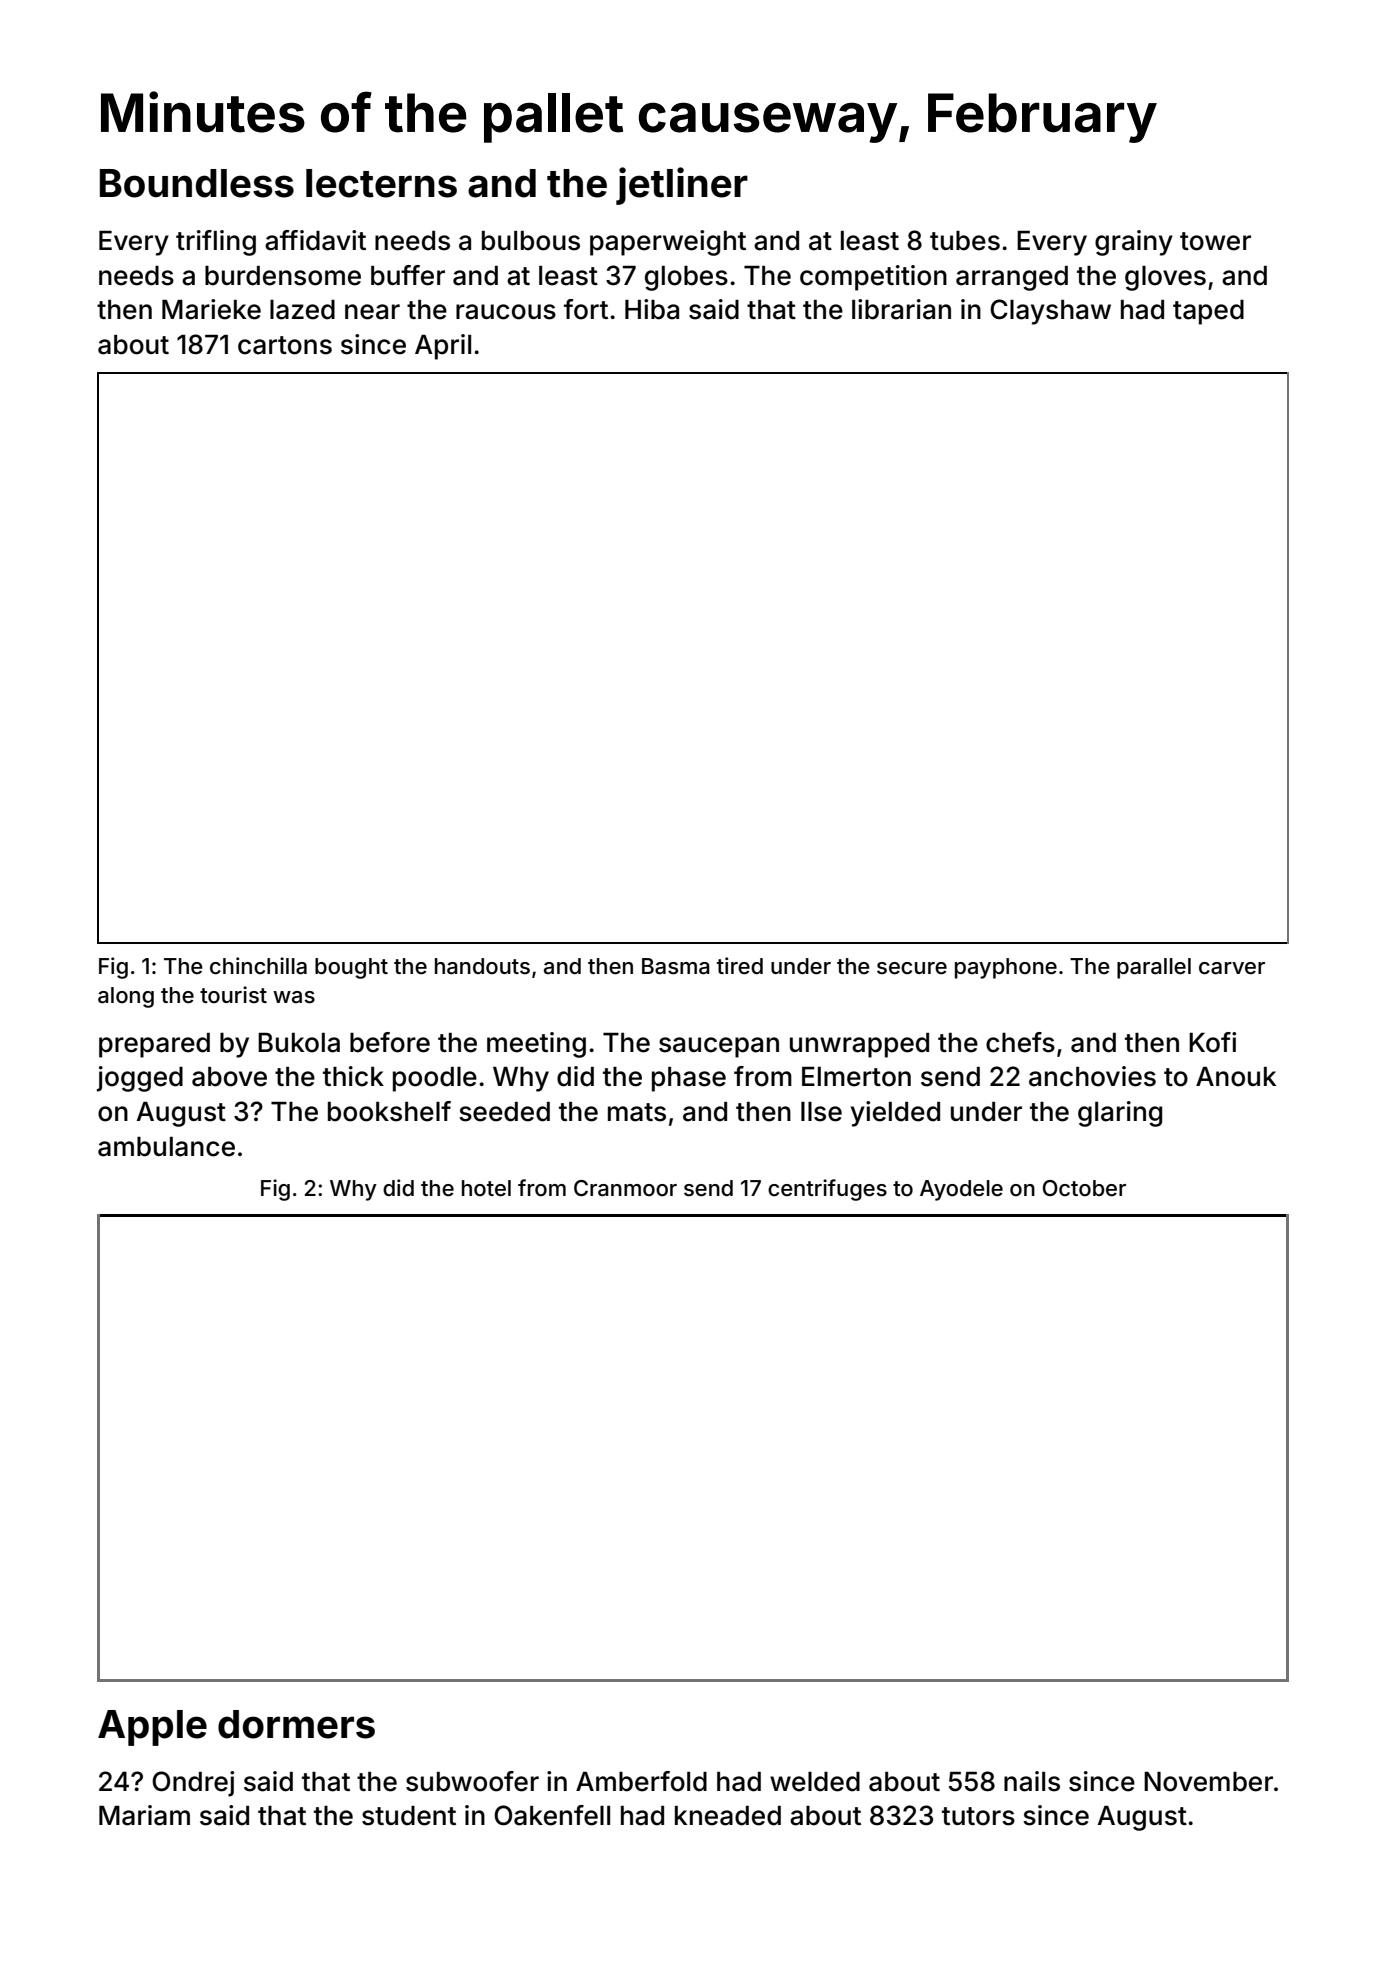 This page has width=1386, height=1969. Describe the element at coordinates (197, 183) in the page. I see `Boundless` at that location.
